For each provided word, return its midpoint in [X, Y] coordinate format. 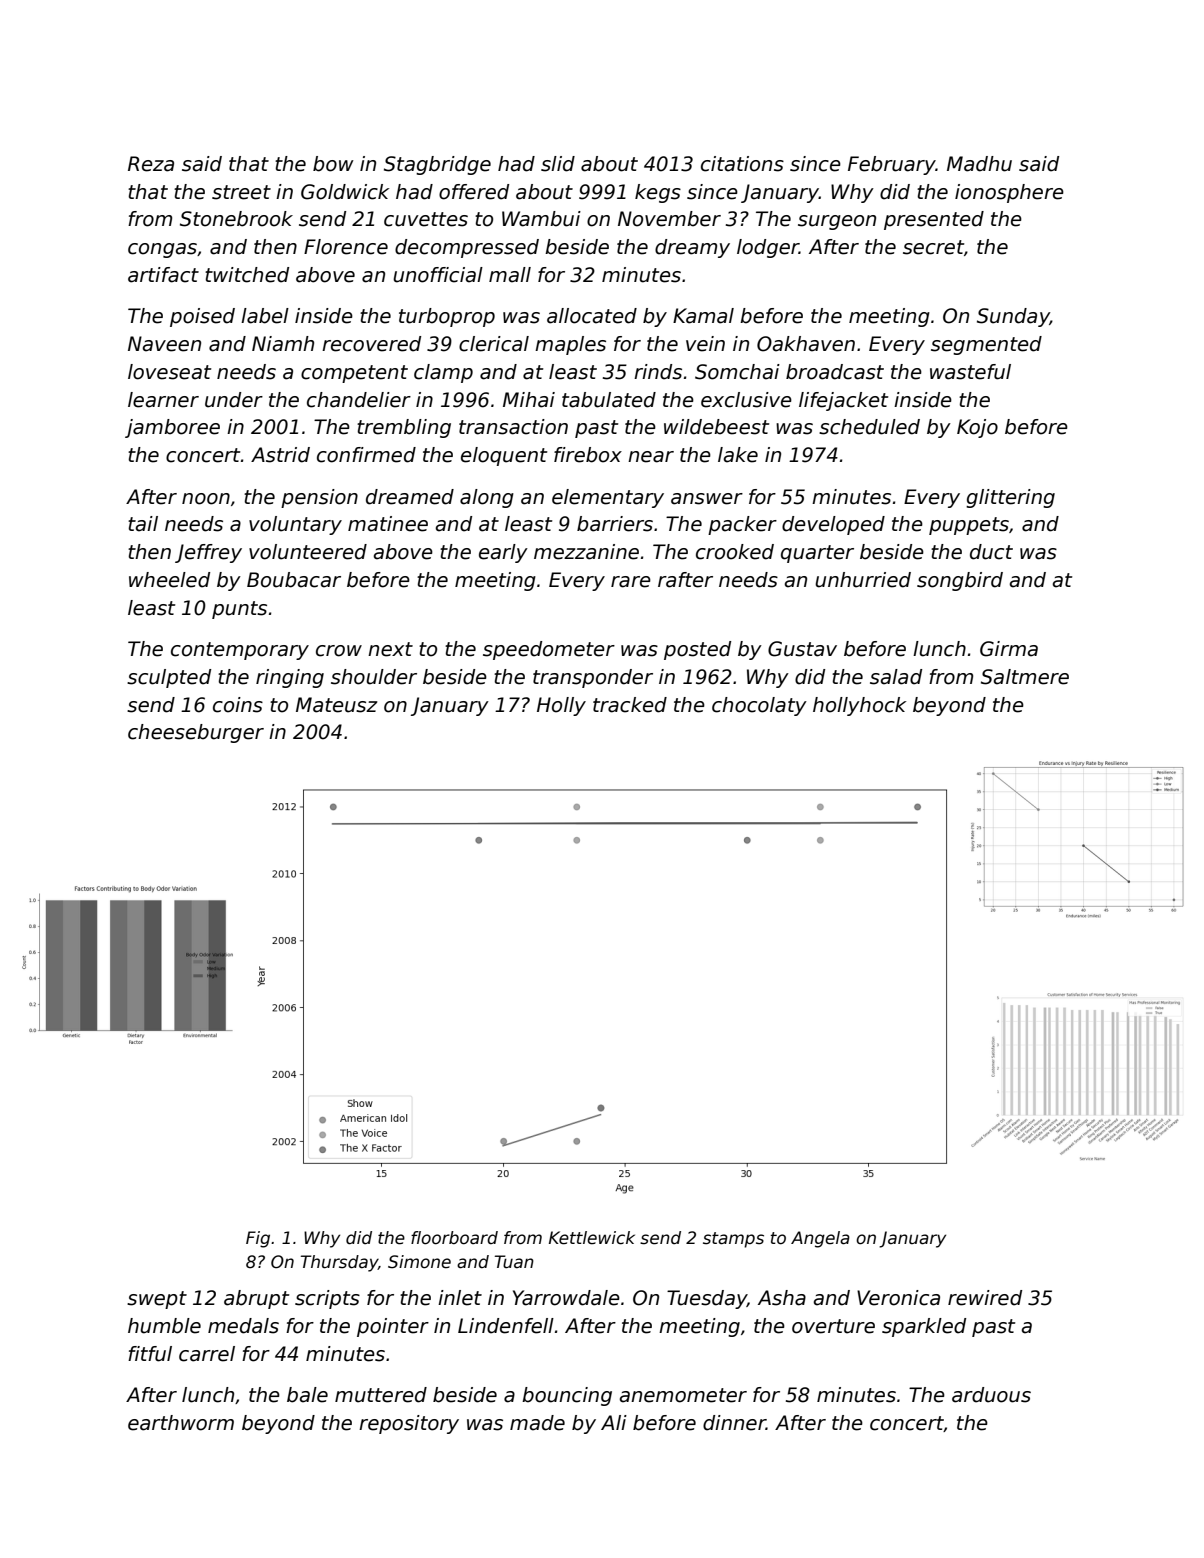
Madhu [979, 164]
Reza [151, 164]
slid [558, 164]
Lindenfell [506, 1326]
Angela [820, 1239]
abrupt [256, 1299]
